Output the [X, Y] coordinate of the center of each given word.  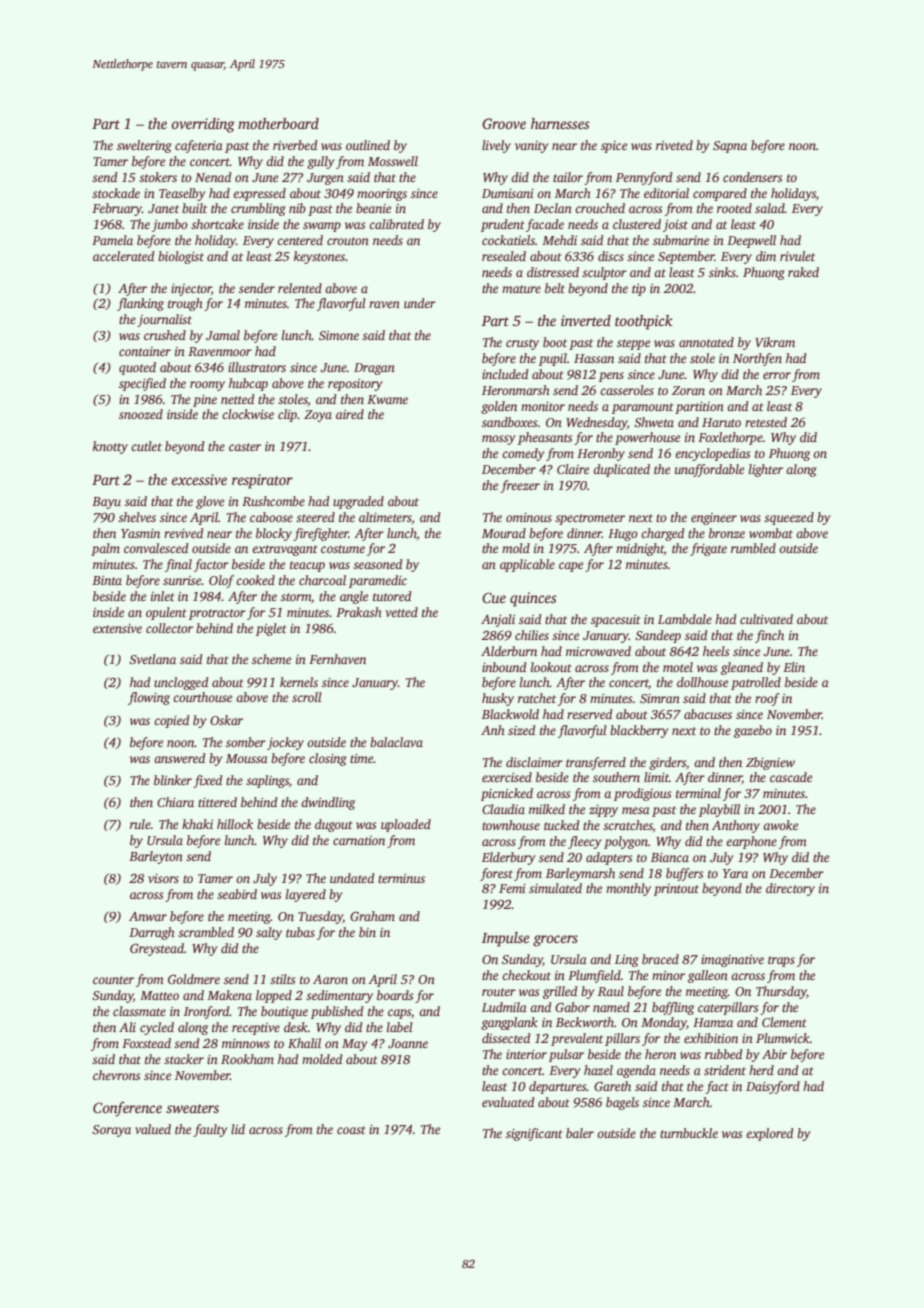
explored [770, 1134]
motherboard [278, 123]
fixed [208, 781]
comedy [523, 454]
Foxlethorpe [730, 438]
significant [534, 1134]
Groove [504, 123]
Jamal [223, 335]
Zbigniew [770, 763]
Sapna [730, 147]
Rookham [247, 1059]
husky [498, 699]
